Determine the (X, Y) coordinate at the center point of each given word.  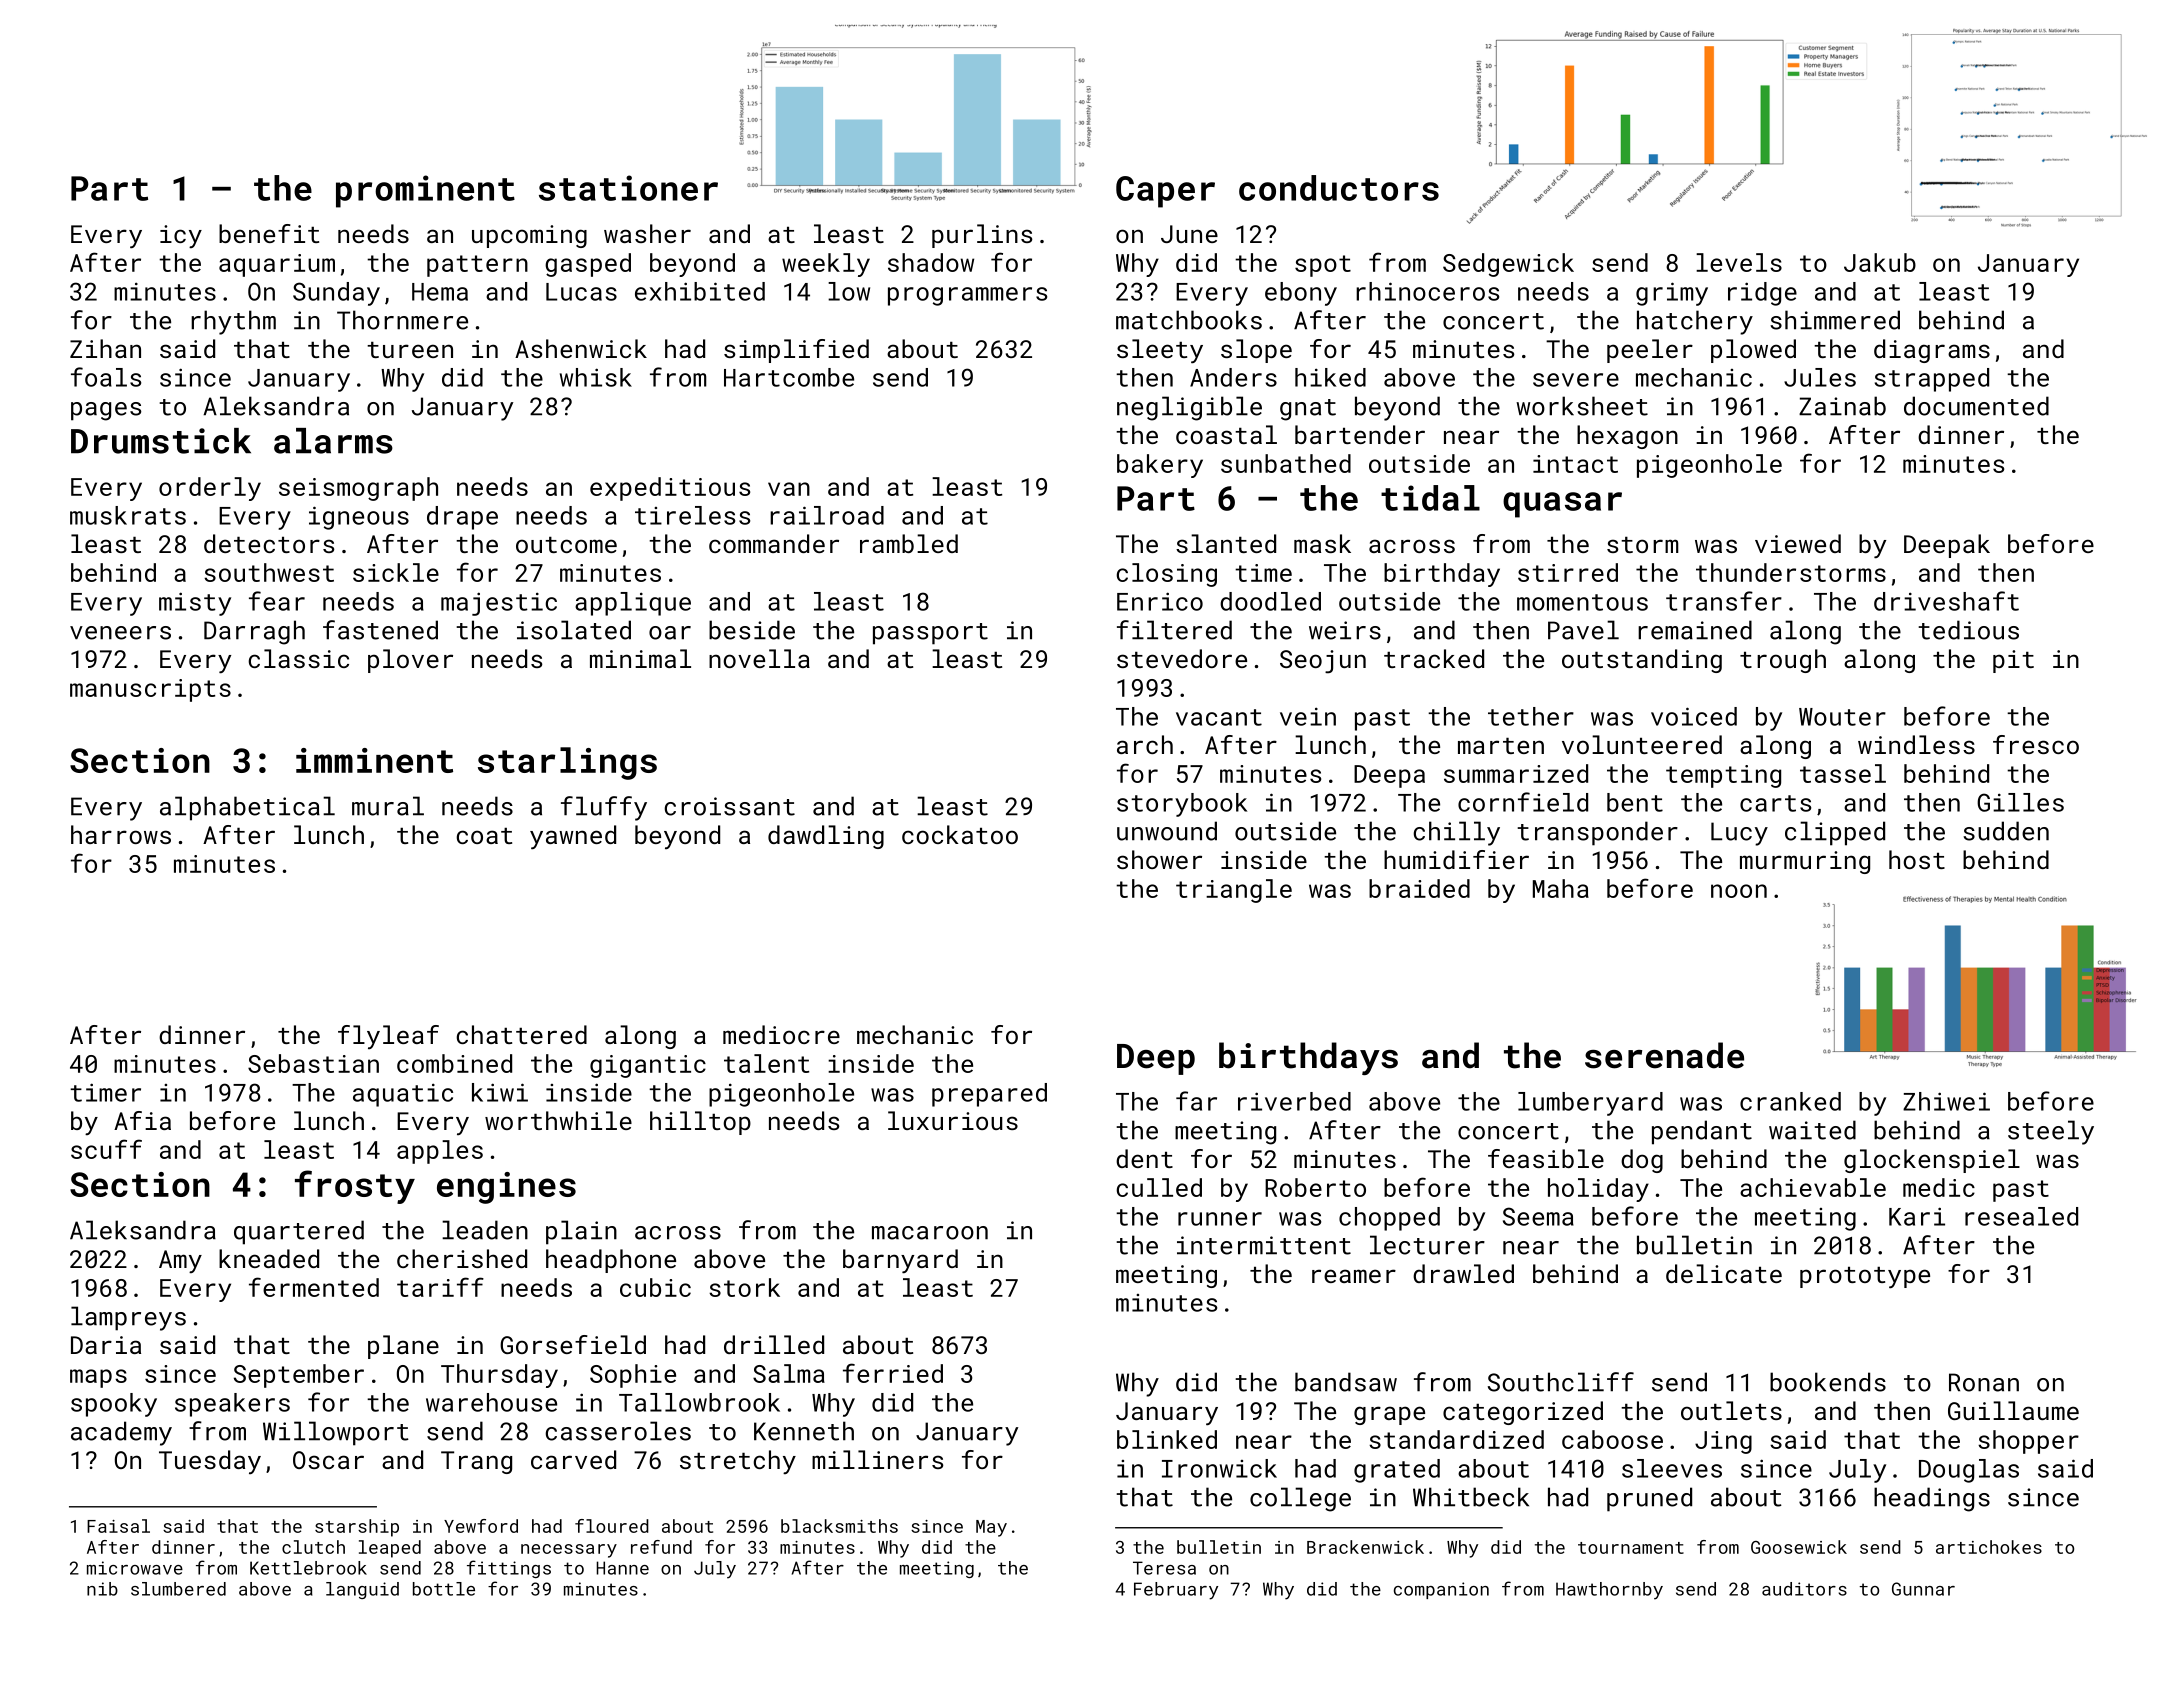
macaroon (930, 1233)
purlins (982, 236)
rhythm (233, 322)
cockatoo (960, 834)
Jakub (1880, 262)
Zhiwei (1946, 1101)
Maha (1561, 888)
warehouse (491, 1402)
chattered (521, 1034)
